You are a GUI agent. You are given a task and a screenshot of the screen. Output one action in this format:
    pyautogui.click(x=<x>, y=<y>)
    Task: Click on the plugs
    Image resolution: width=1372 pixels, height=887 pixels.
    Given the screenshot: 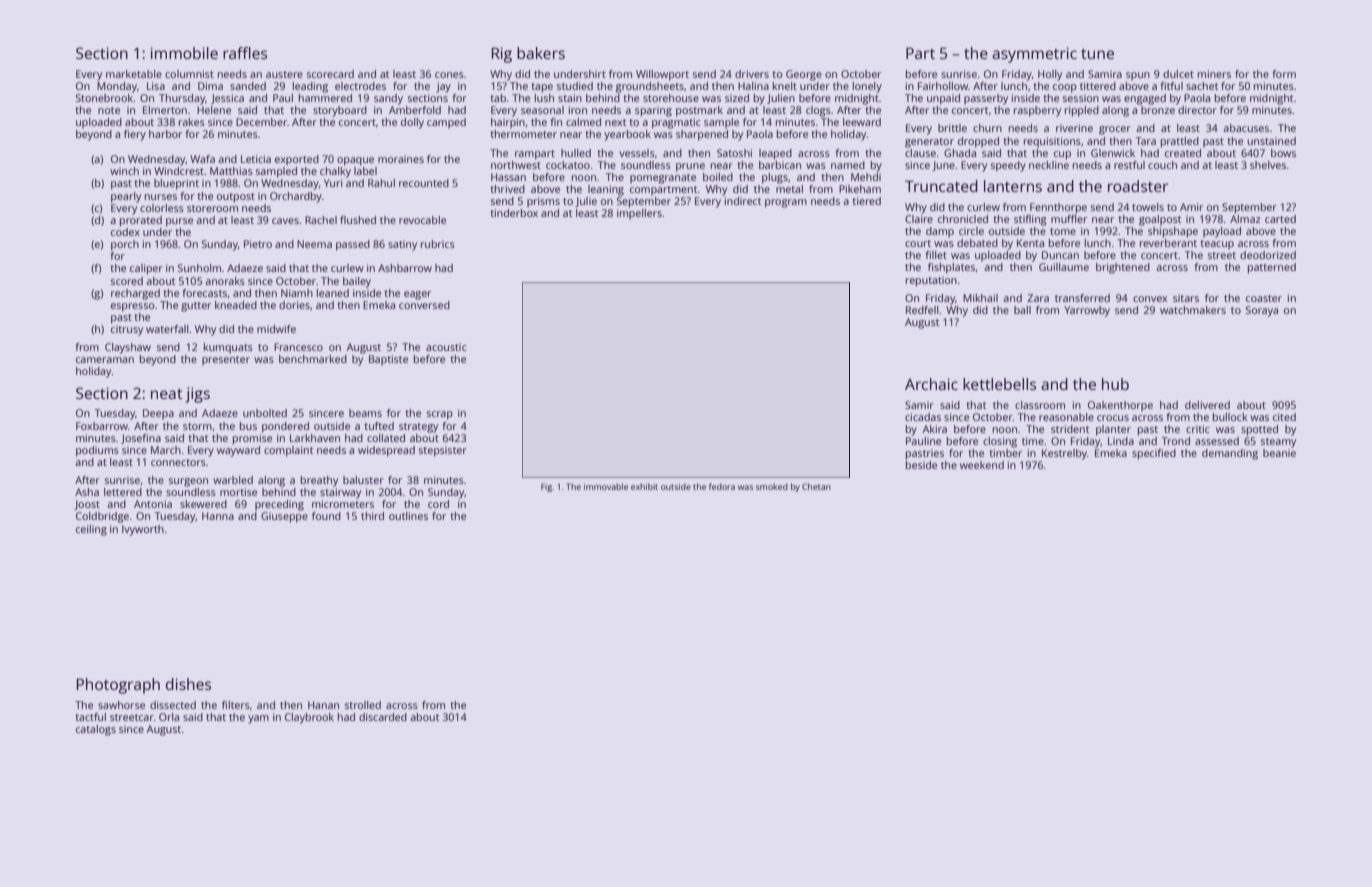 What is the action you would take?
    pyautogui.click(x=775, y=178)
